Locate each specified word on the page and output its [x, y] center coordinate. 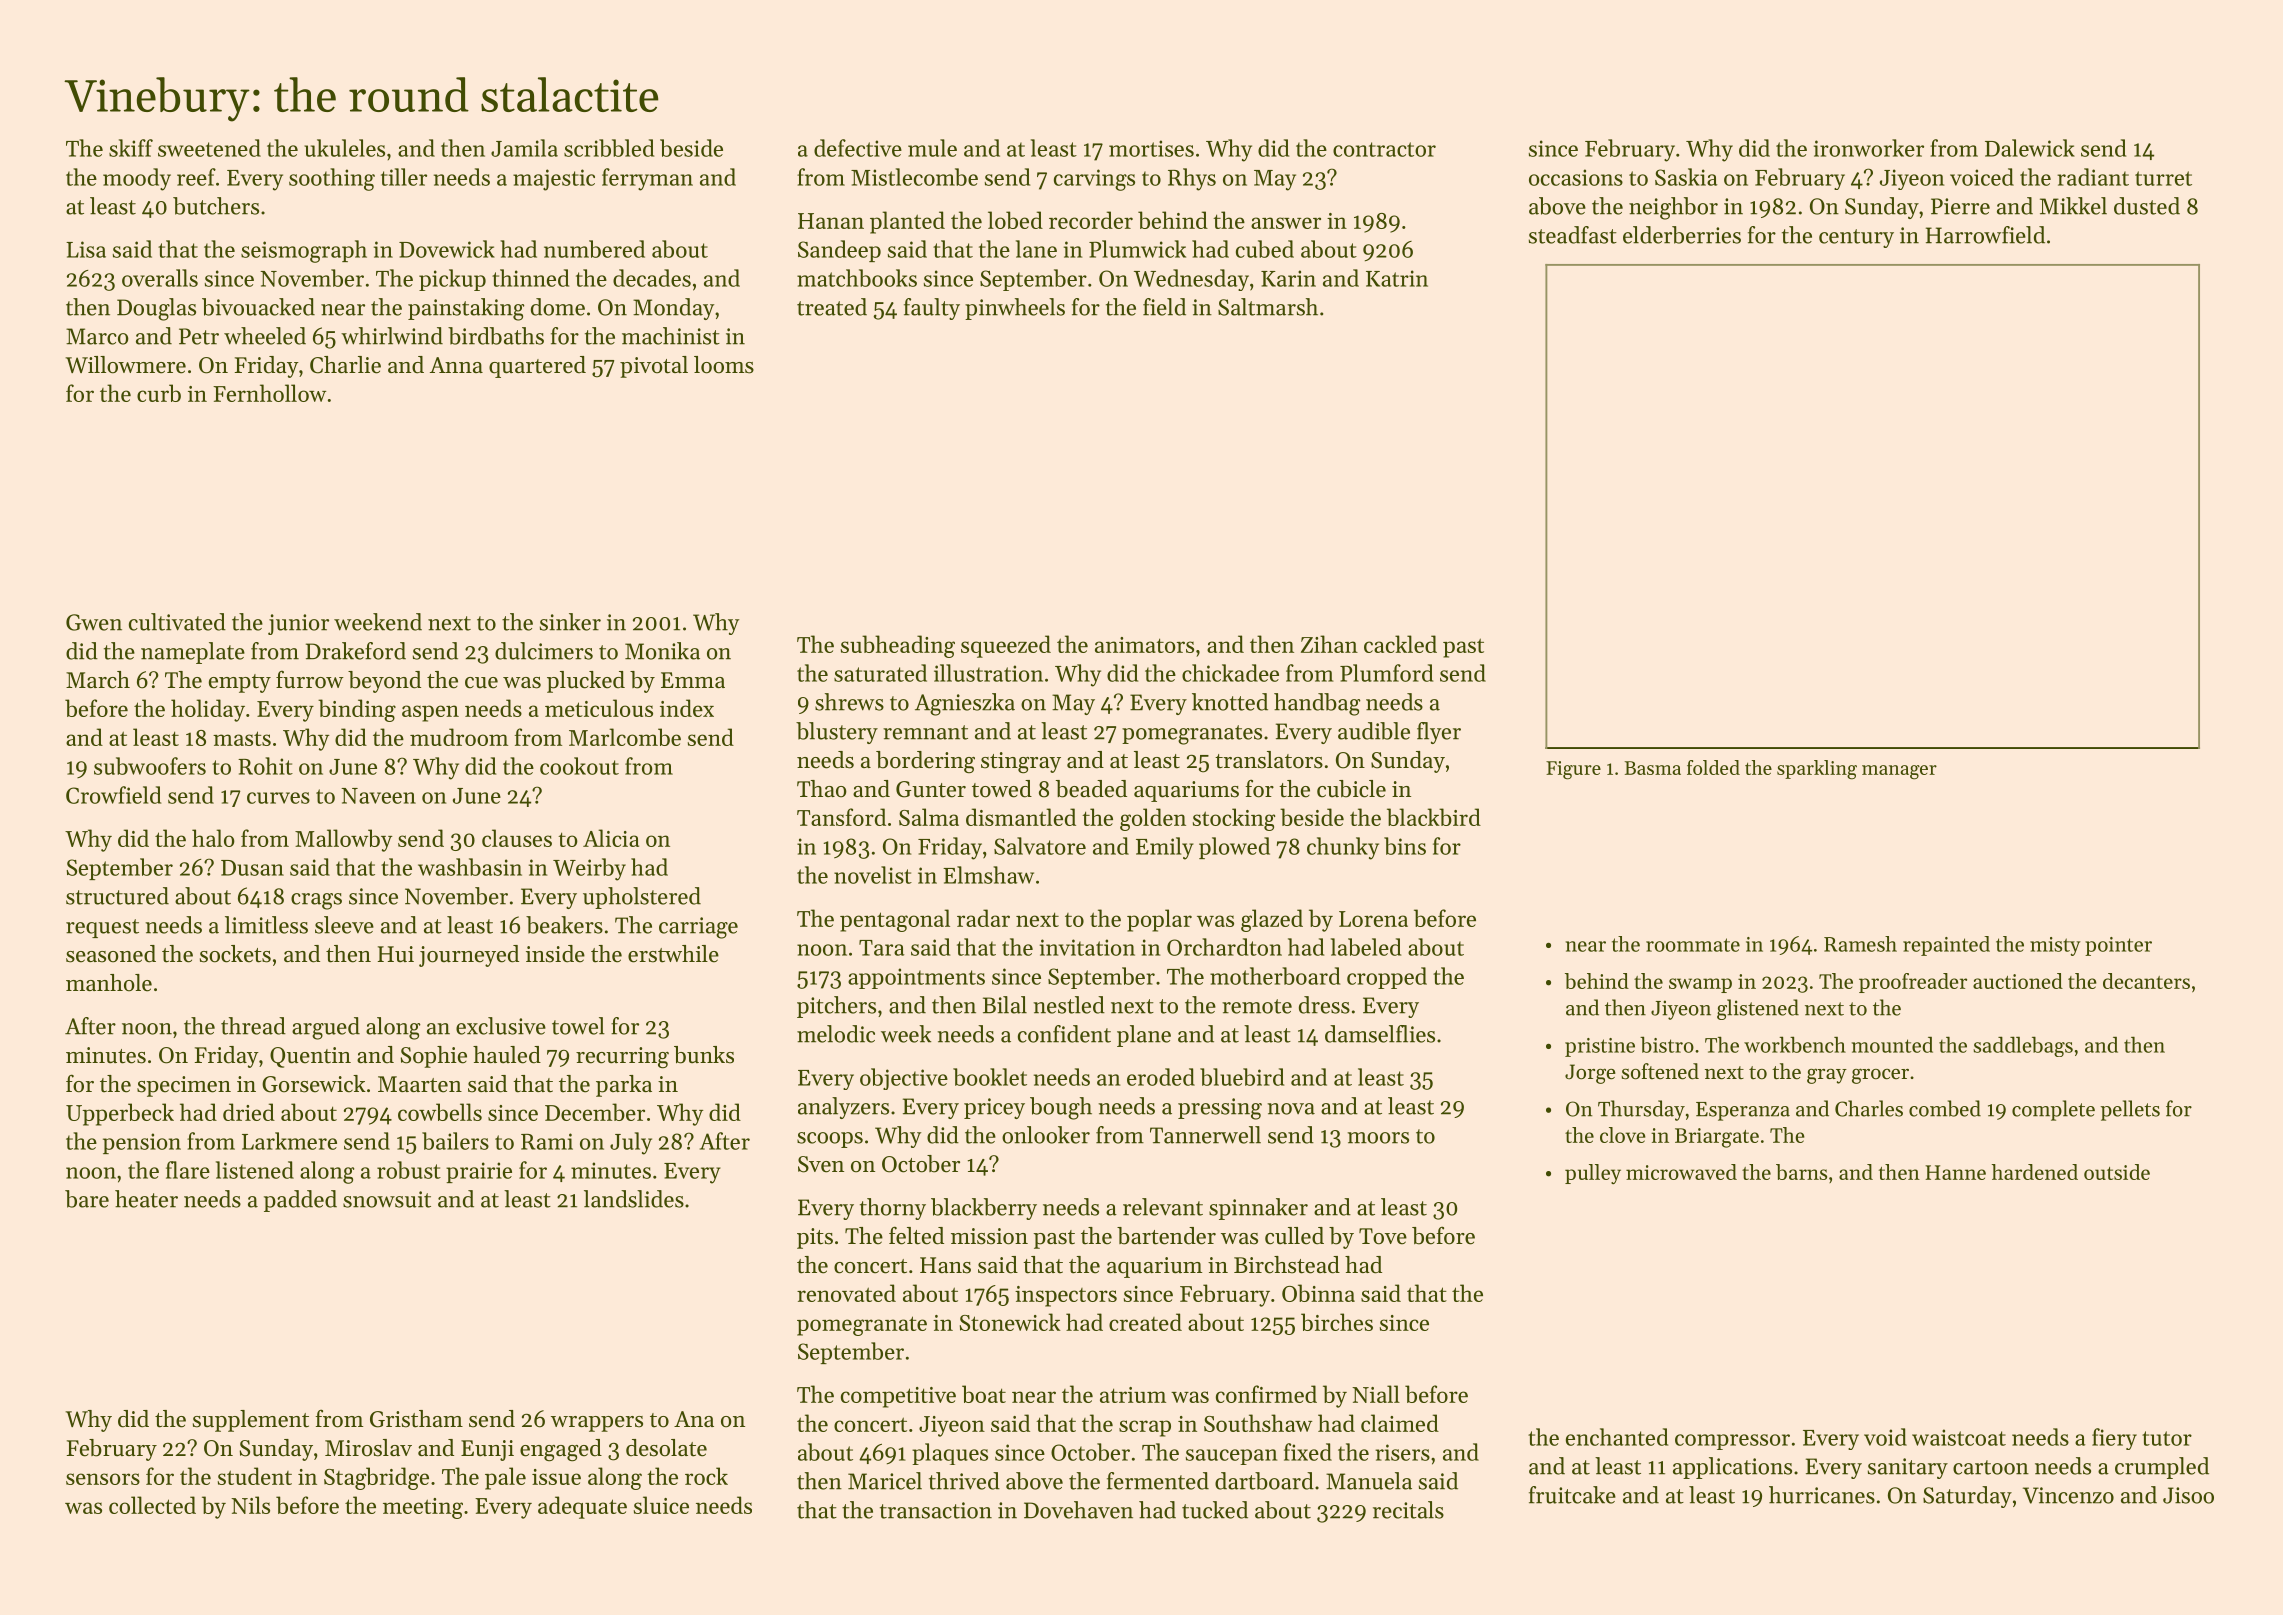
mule [932, 148]
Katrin [1397, 278]
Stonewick [1010, 1322]
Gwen [94, 622]
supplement [251, 1421]
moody [137, 179]
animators [1144, 645]
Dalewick [2030, 148]
